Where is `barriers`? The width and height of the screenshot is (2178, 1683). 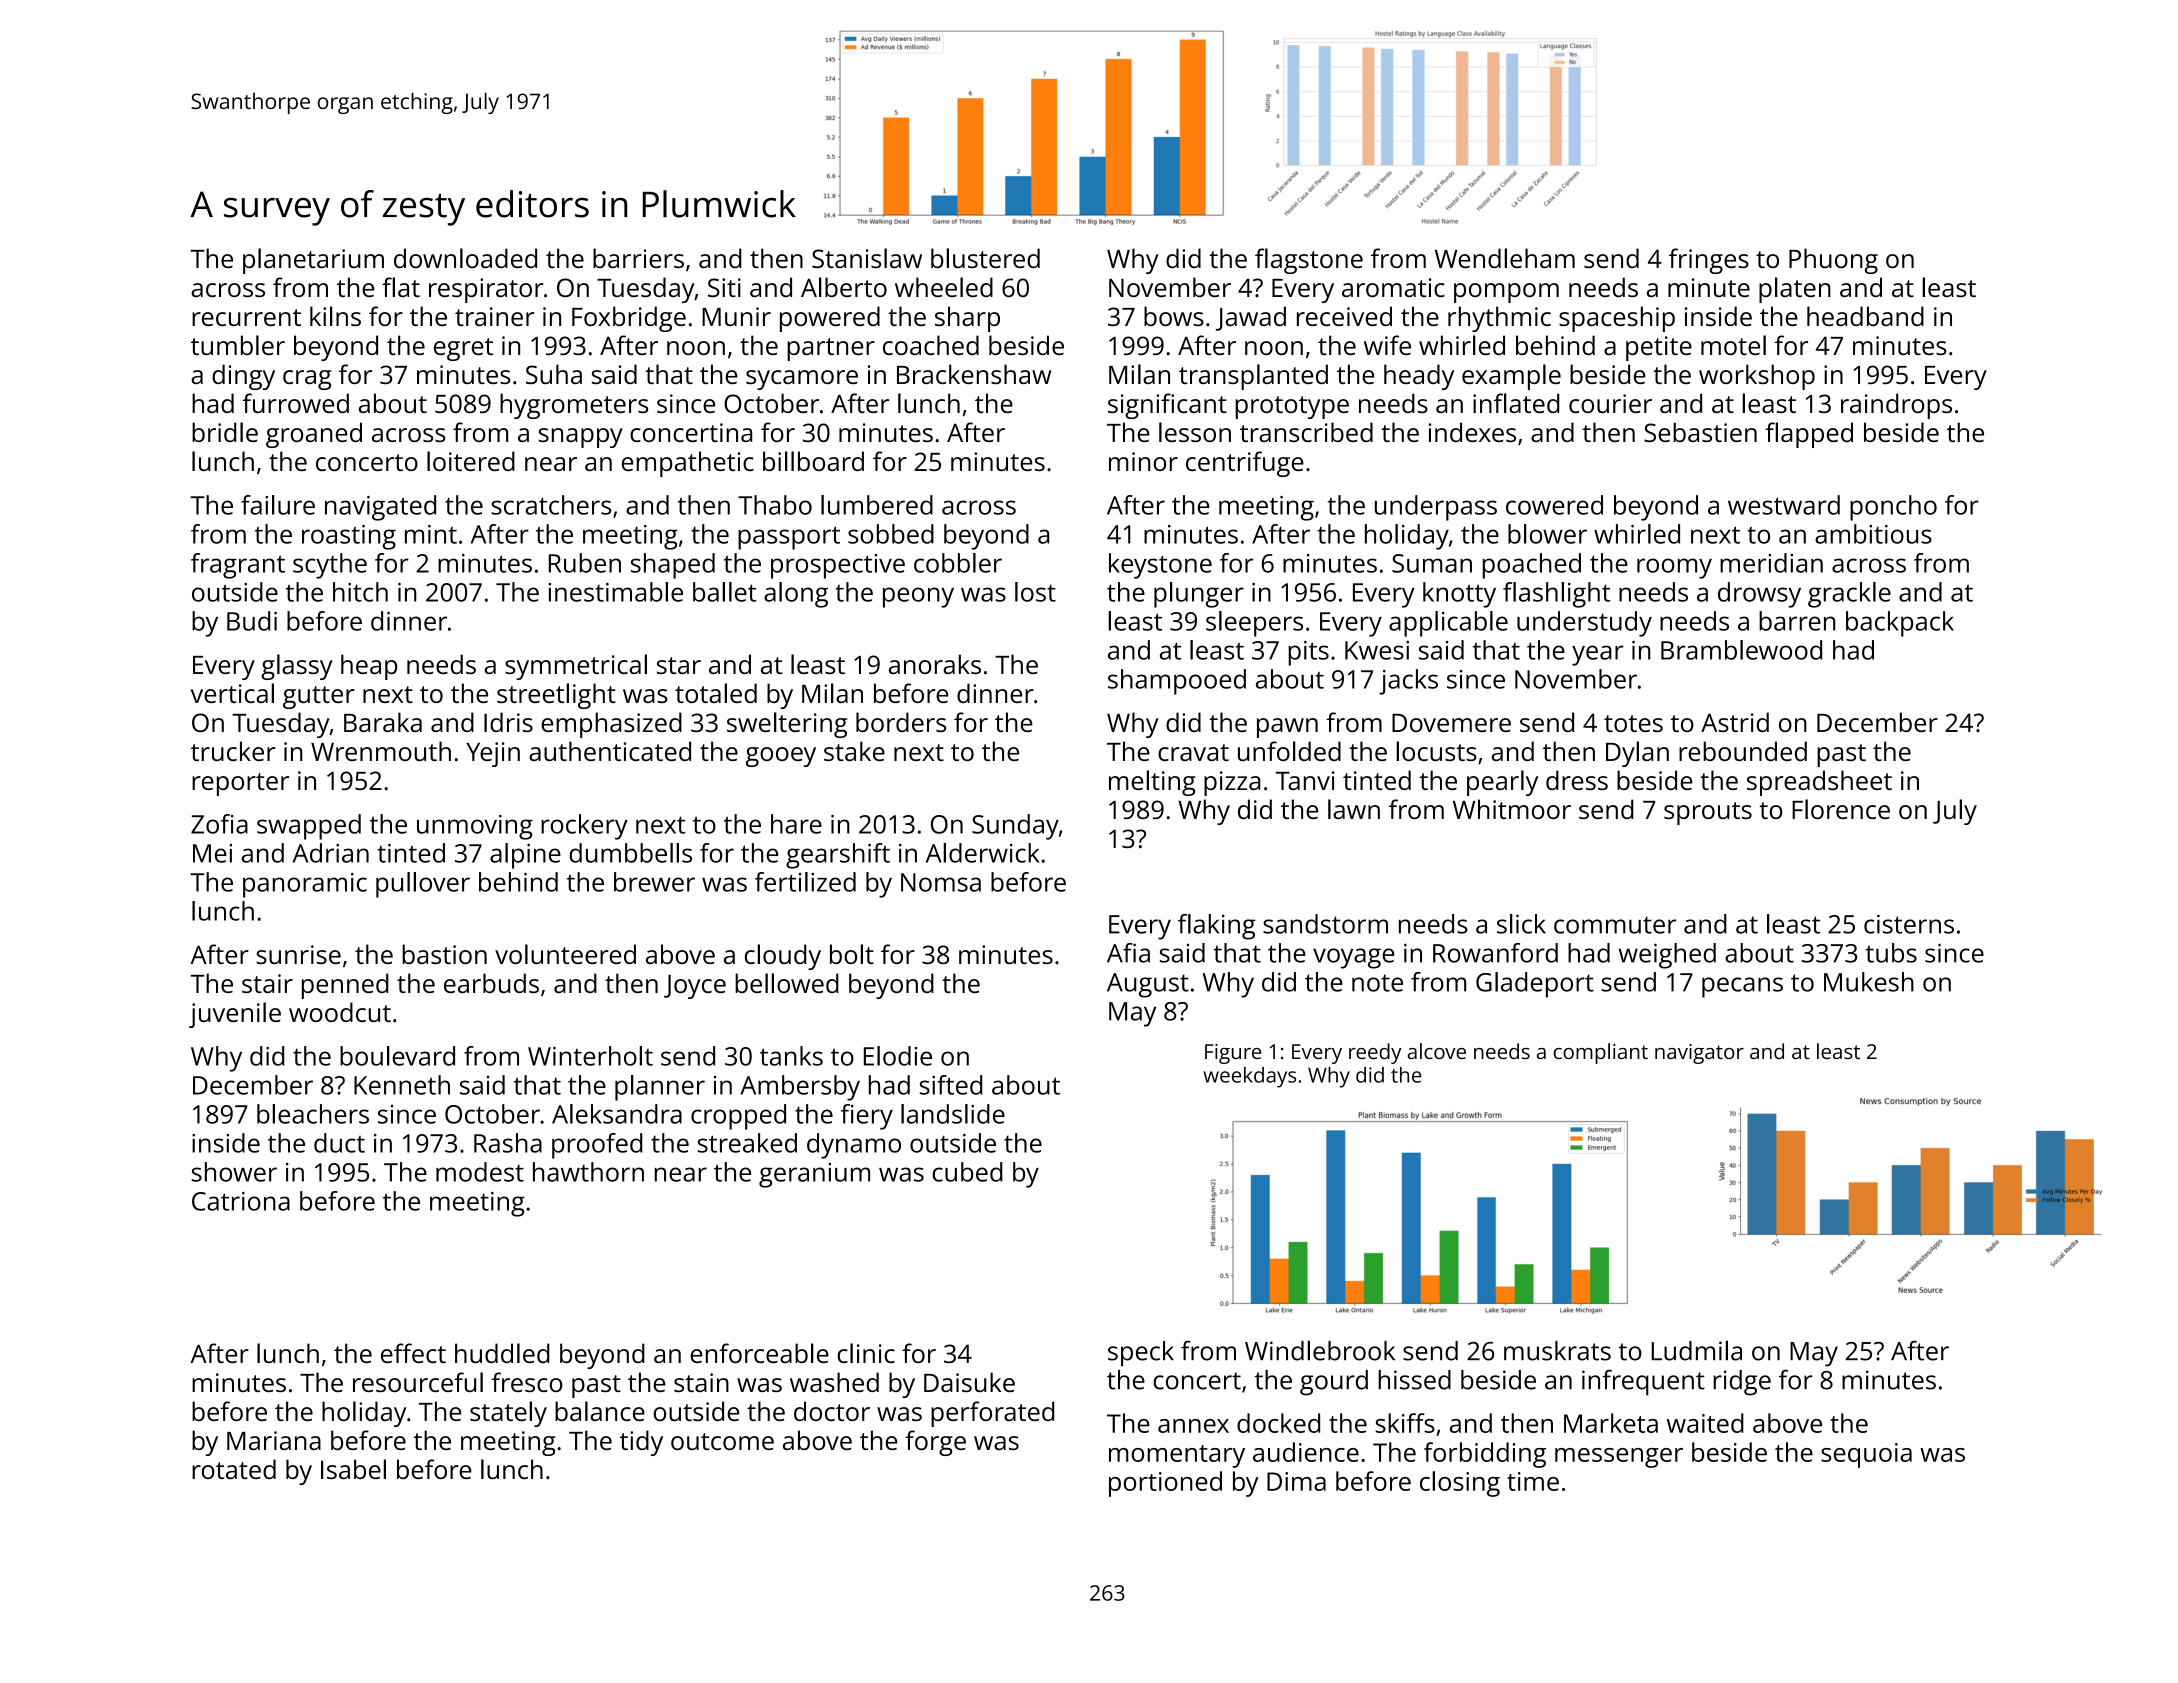 barriers is located at coordinates (638, 258).
